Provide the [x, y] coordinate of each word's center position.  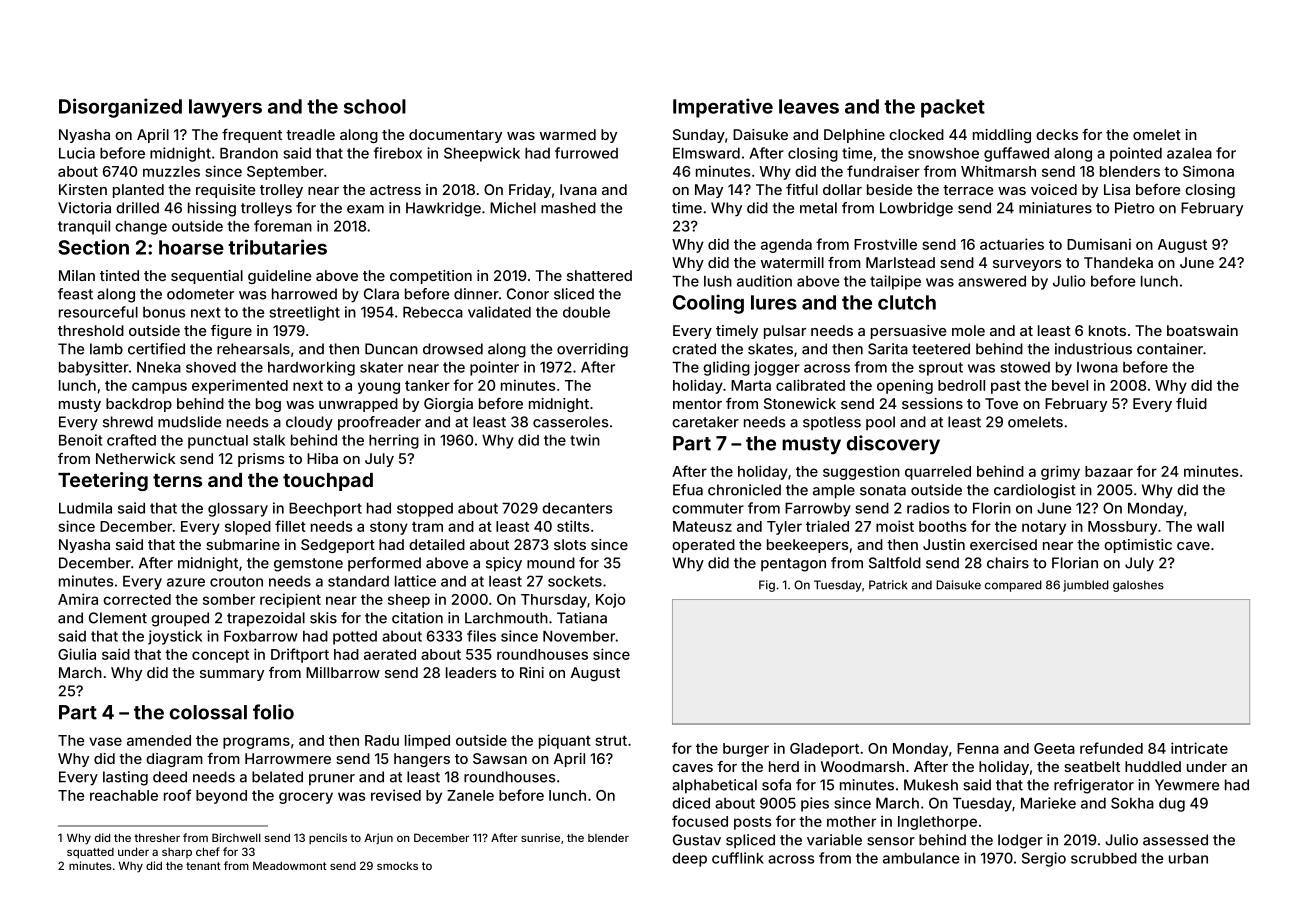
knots [1107, 330]
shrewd [128, 422]
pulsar [785, 332]
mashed [568, 208]
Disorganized [120, 108]
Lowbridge [916, 209]
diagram [174, 760]
